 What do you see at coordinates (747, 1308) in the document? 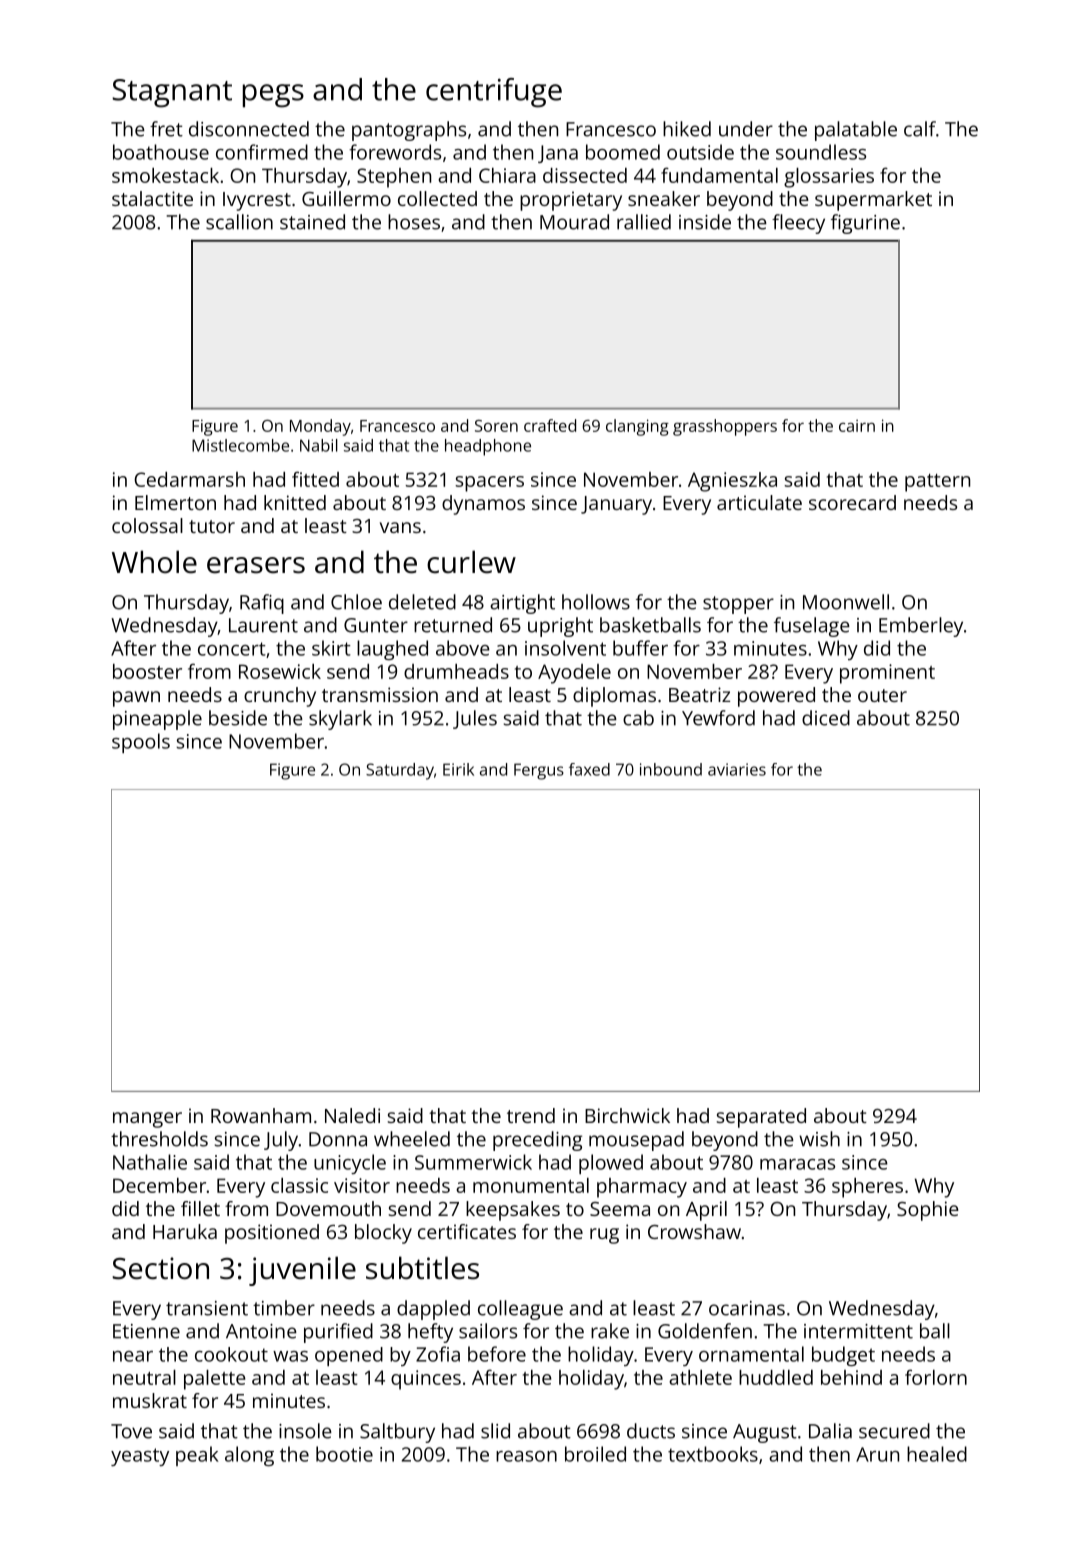
I see `ocarinas` at bounding box center [747, 1308].
